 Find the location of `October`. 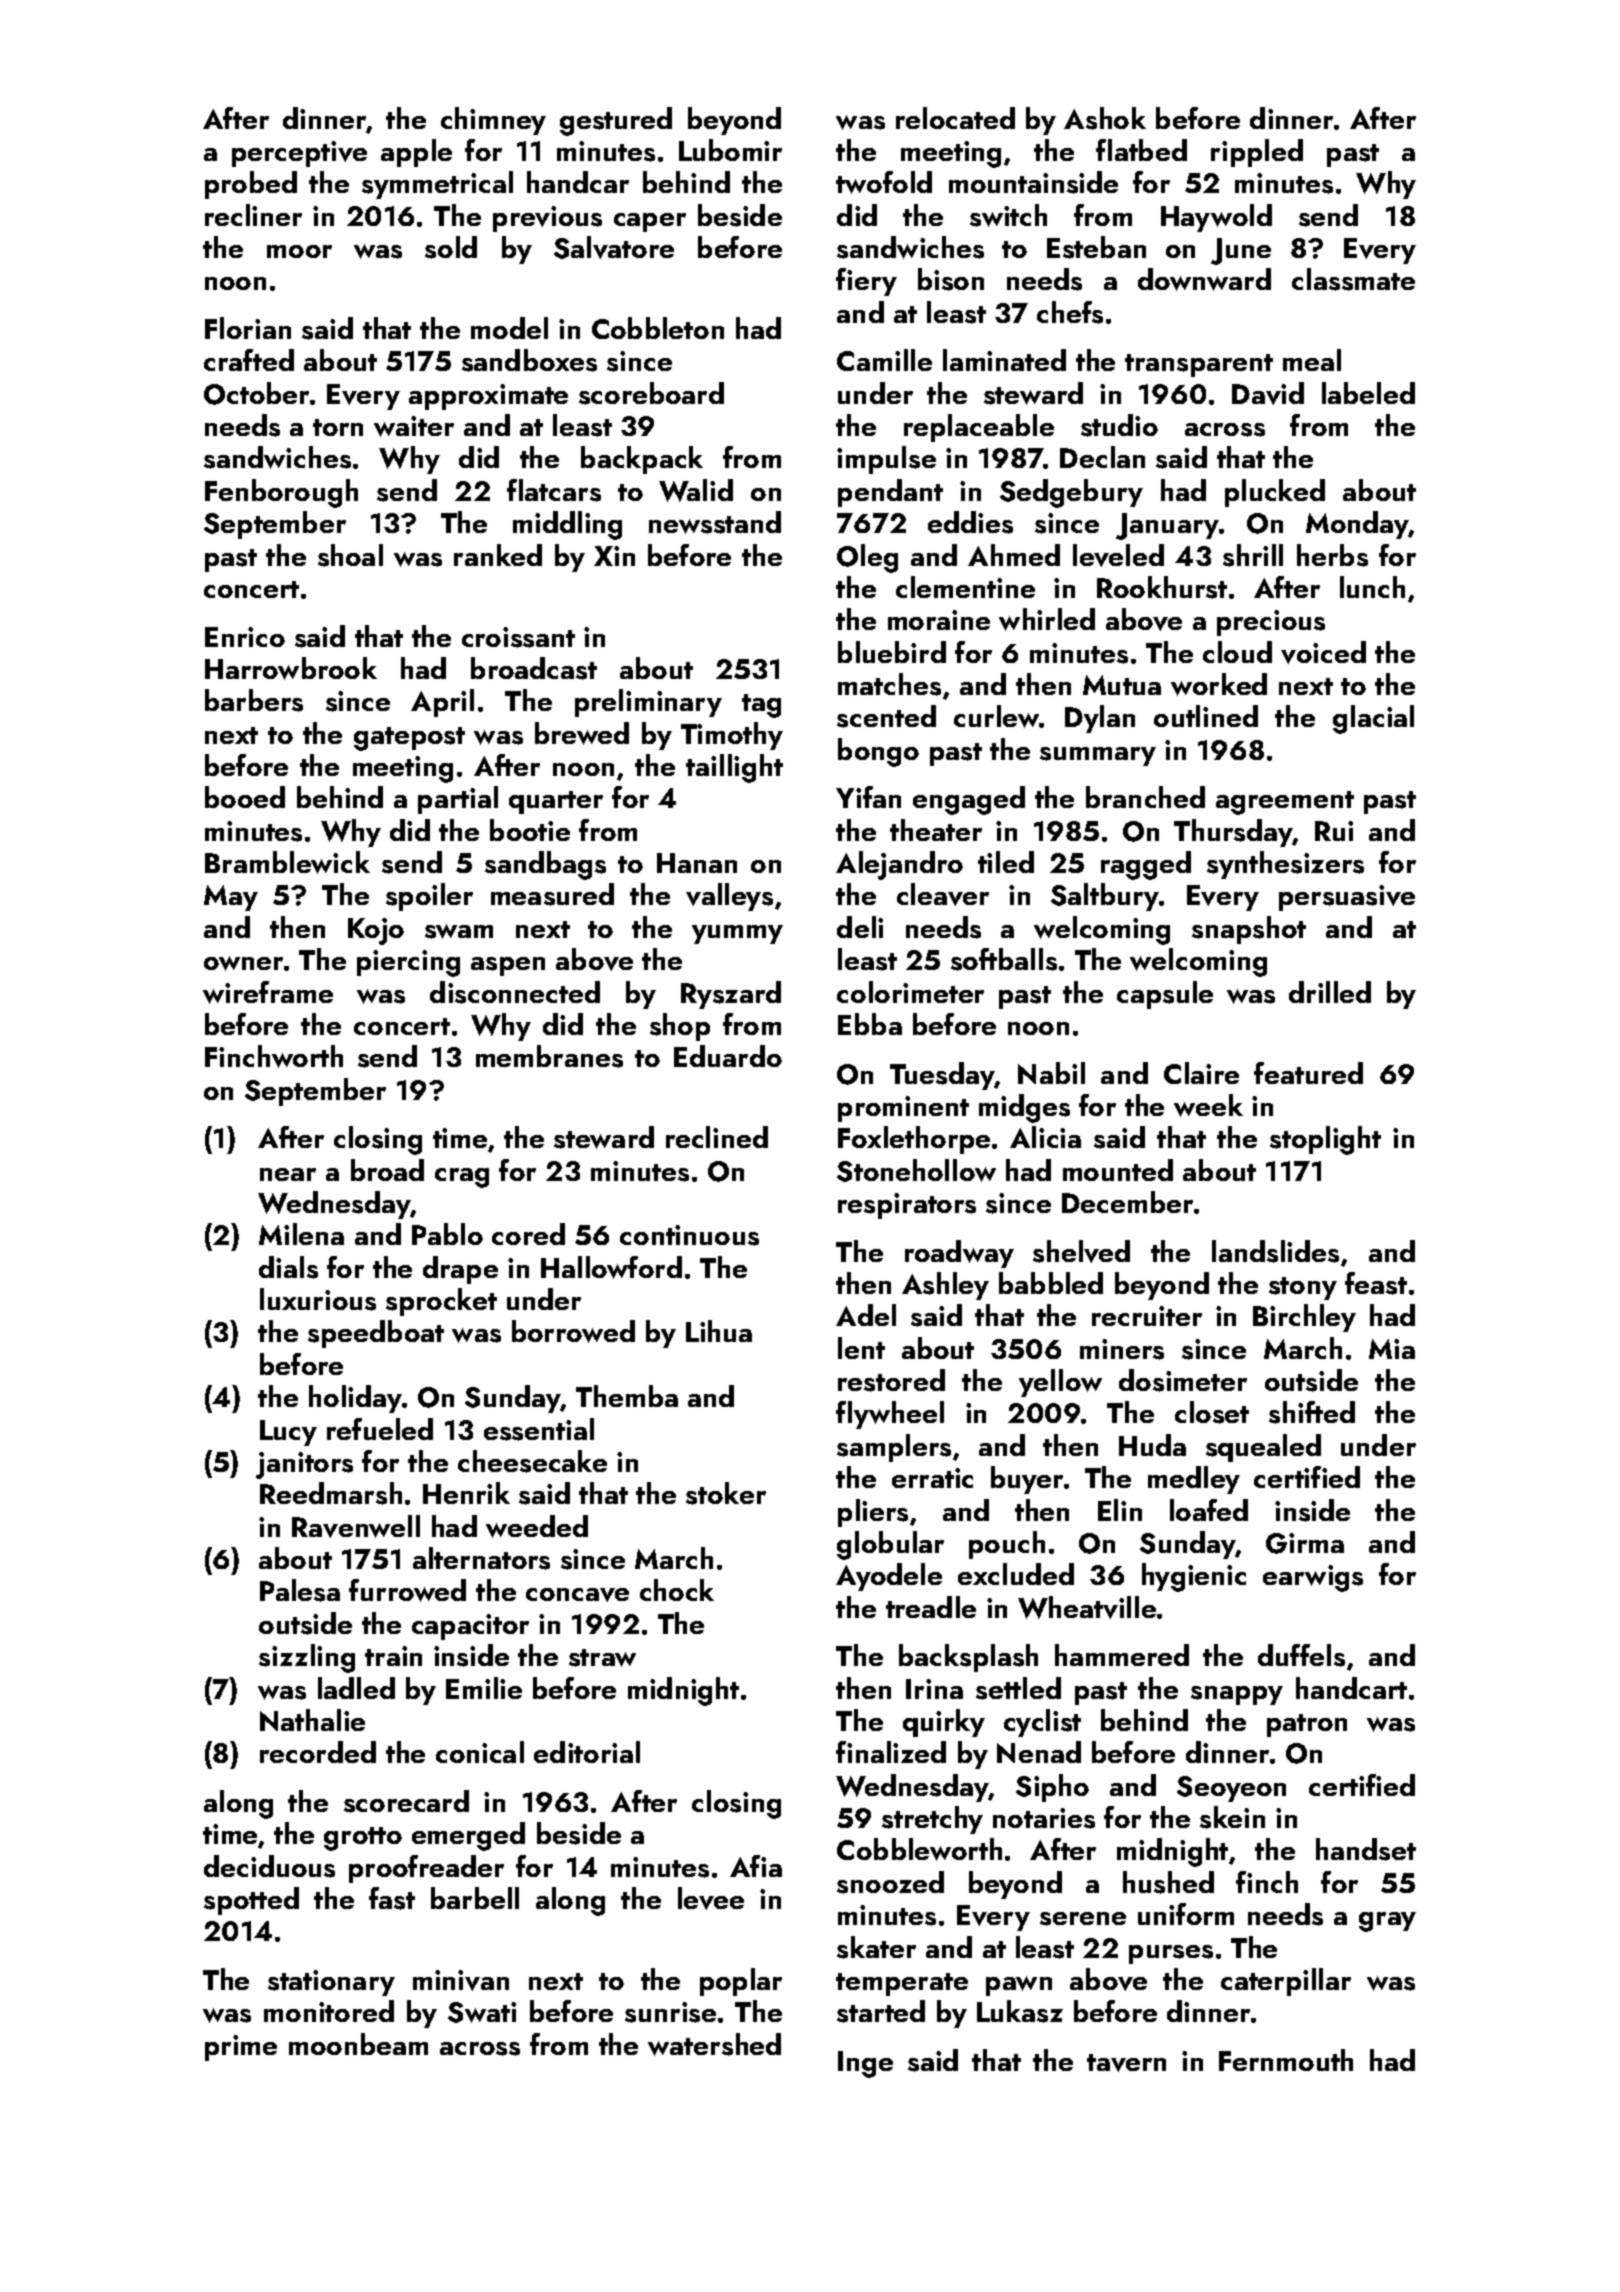

October is located at coordinates (256, 393).
